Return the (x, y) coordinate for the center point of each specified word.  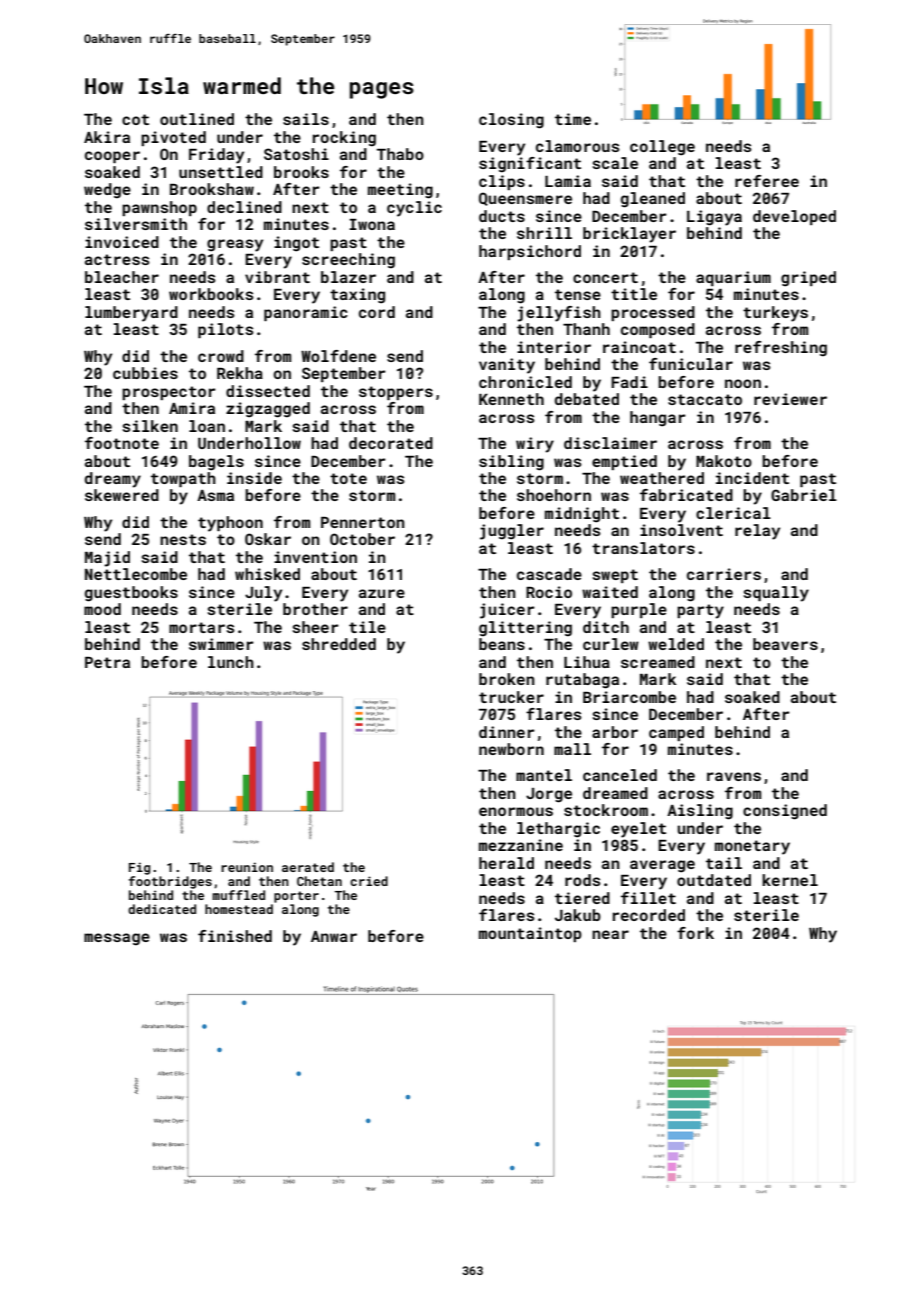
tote (348, 478)
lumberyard (131, 314)
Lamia (568, 181)
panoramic (306, 313)
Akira (107, 137)
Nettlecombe (136, 574)
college (662, 148)
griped (808, 279)
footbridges (170, 882)
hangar (658, 419)
